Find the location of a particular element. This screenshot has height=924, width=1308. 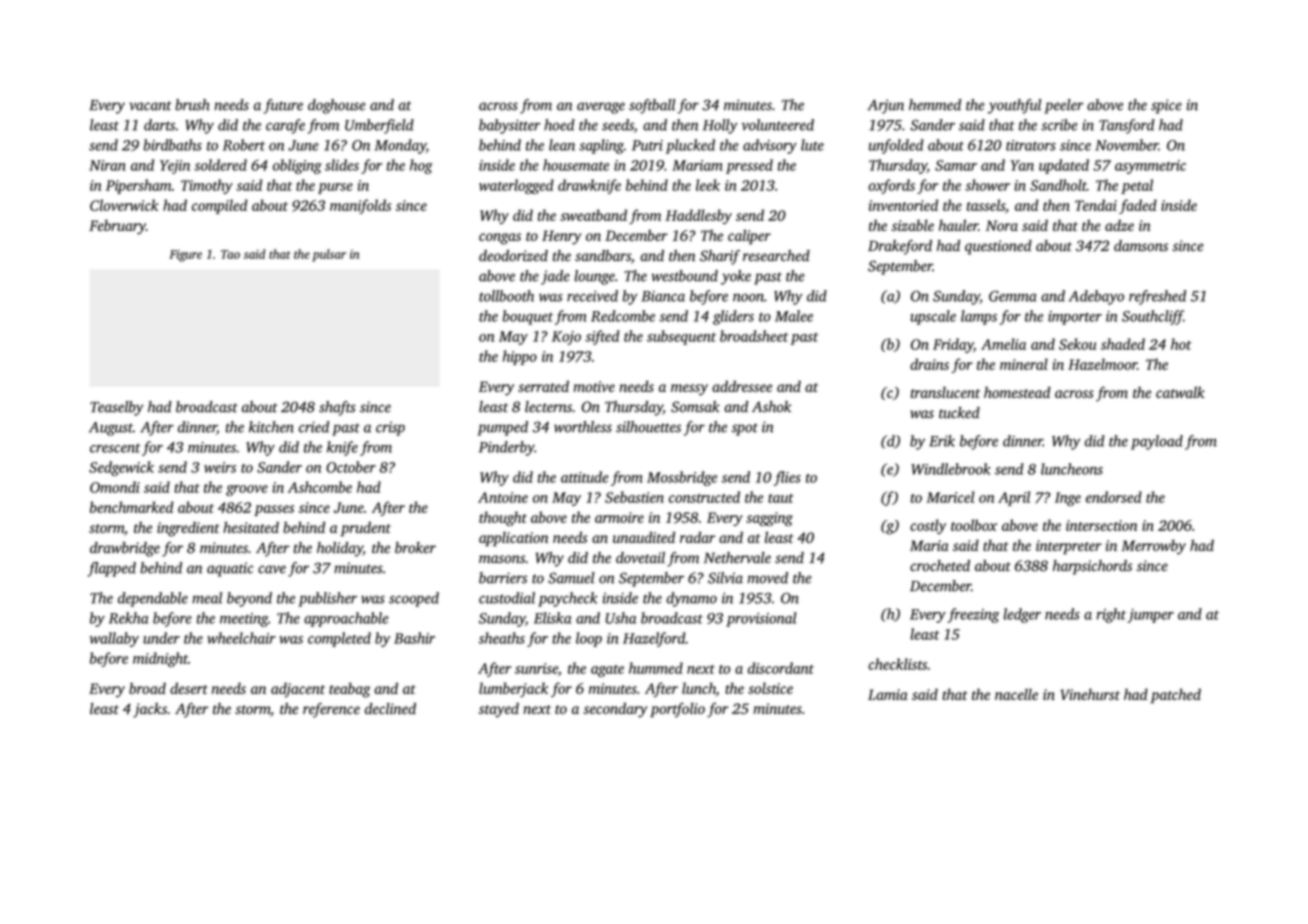

Samuel is located at coordinates (571, 578).
